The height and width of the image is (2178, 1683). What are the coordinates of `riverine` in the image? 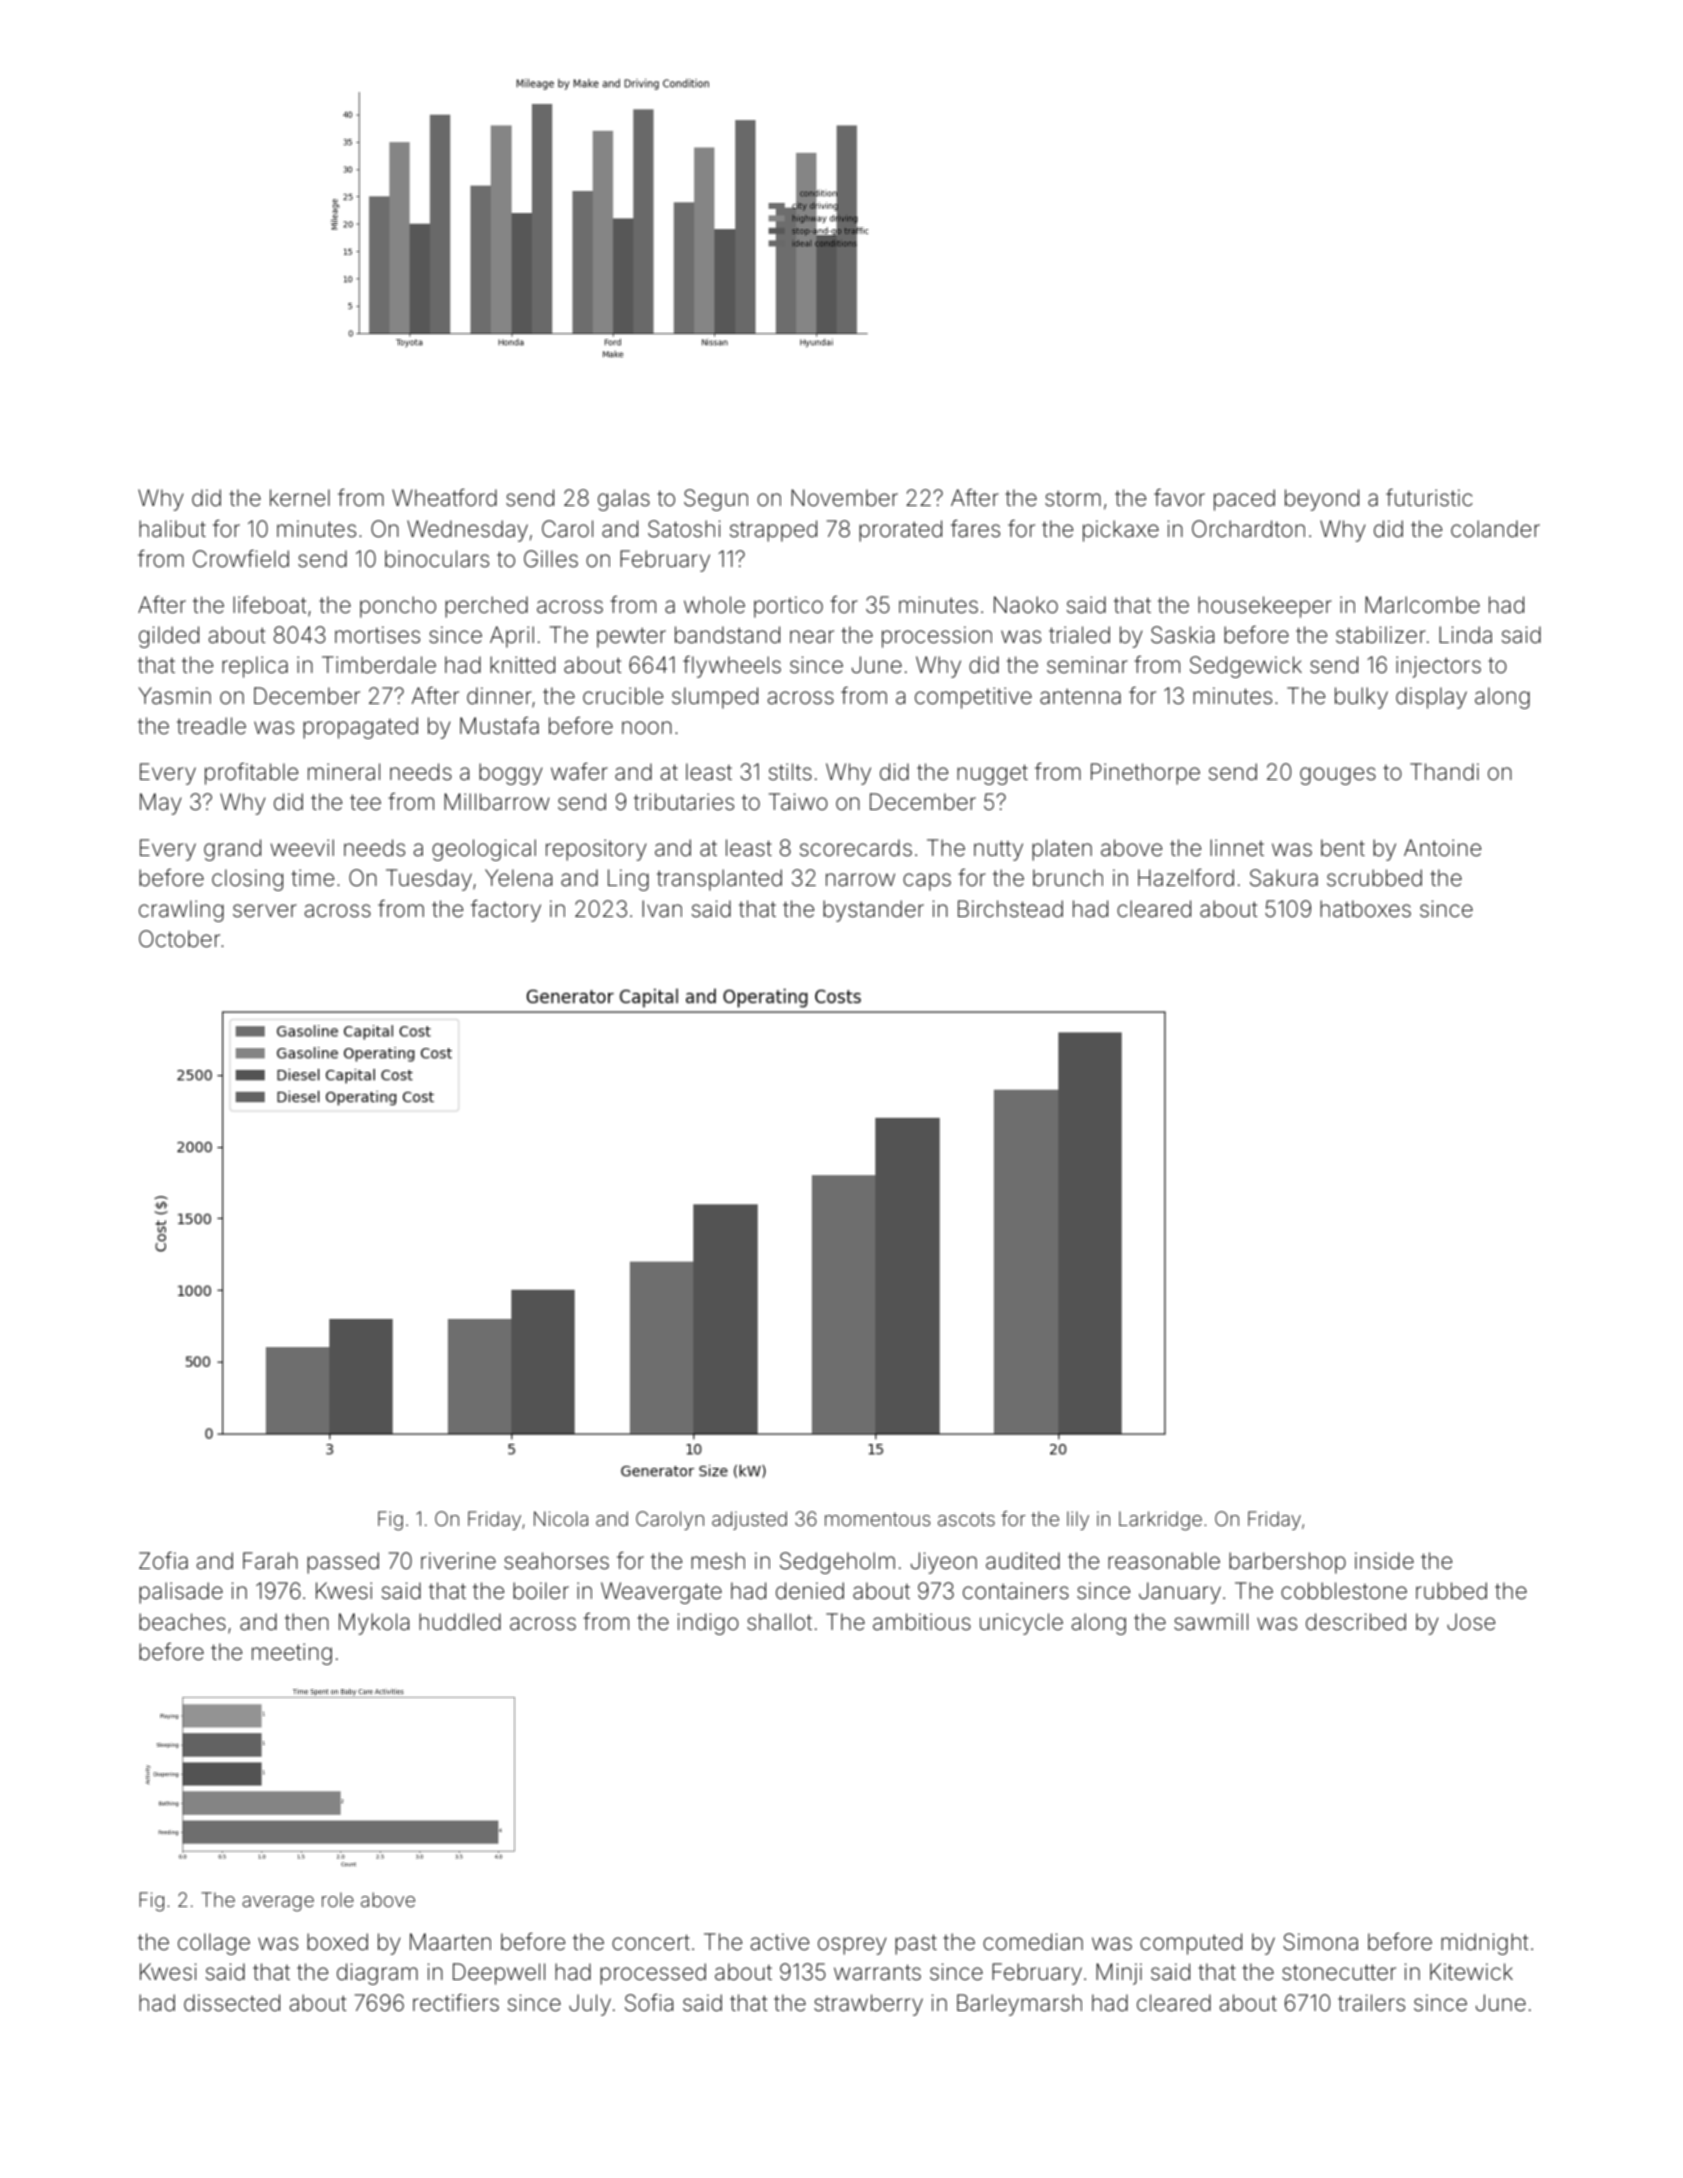 It's located at (458, 1561).
